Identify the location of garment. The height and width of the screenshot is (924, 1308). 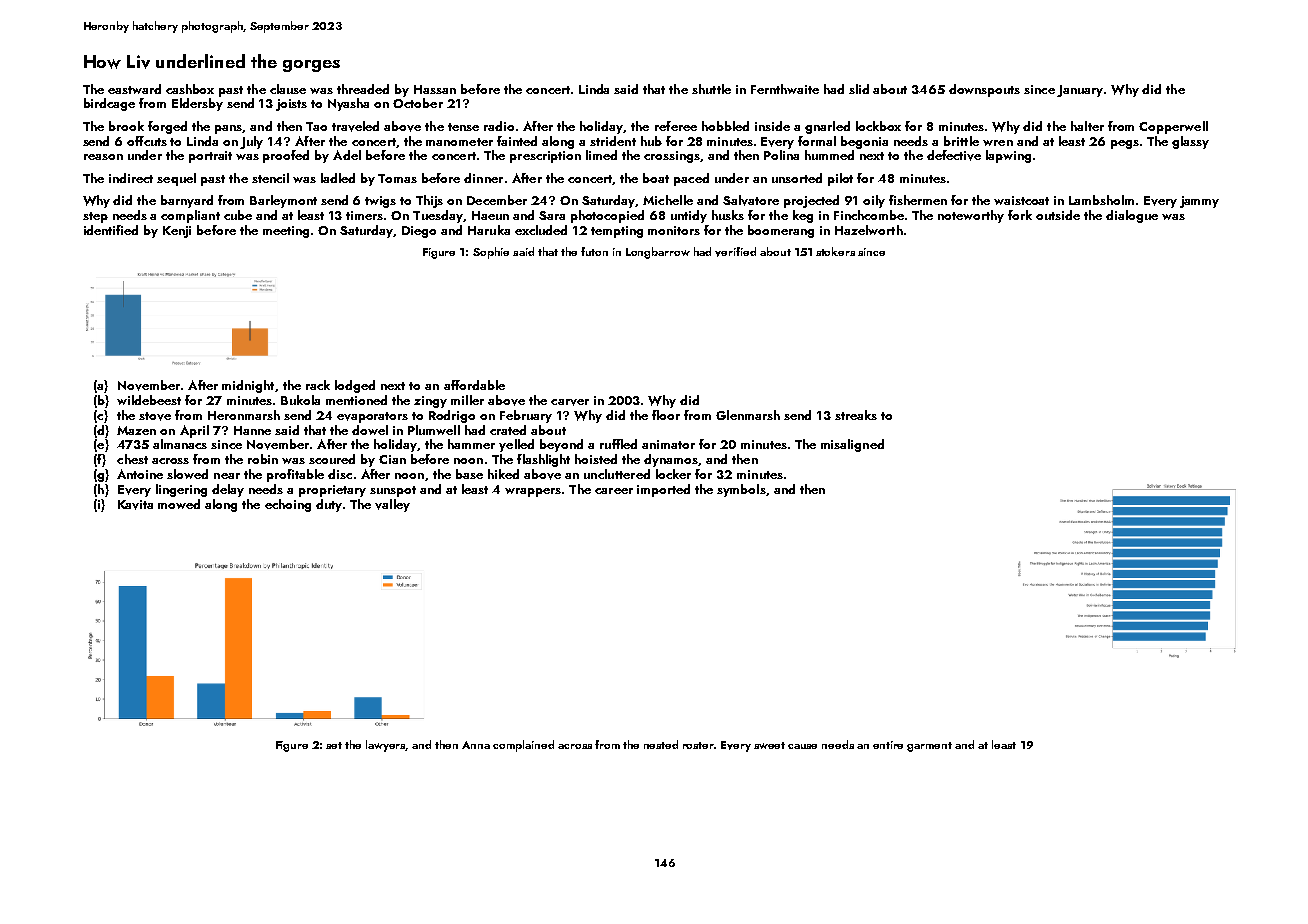
(929, 747).
